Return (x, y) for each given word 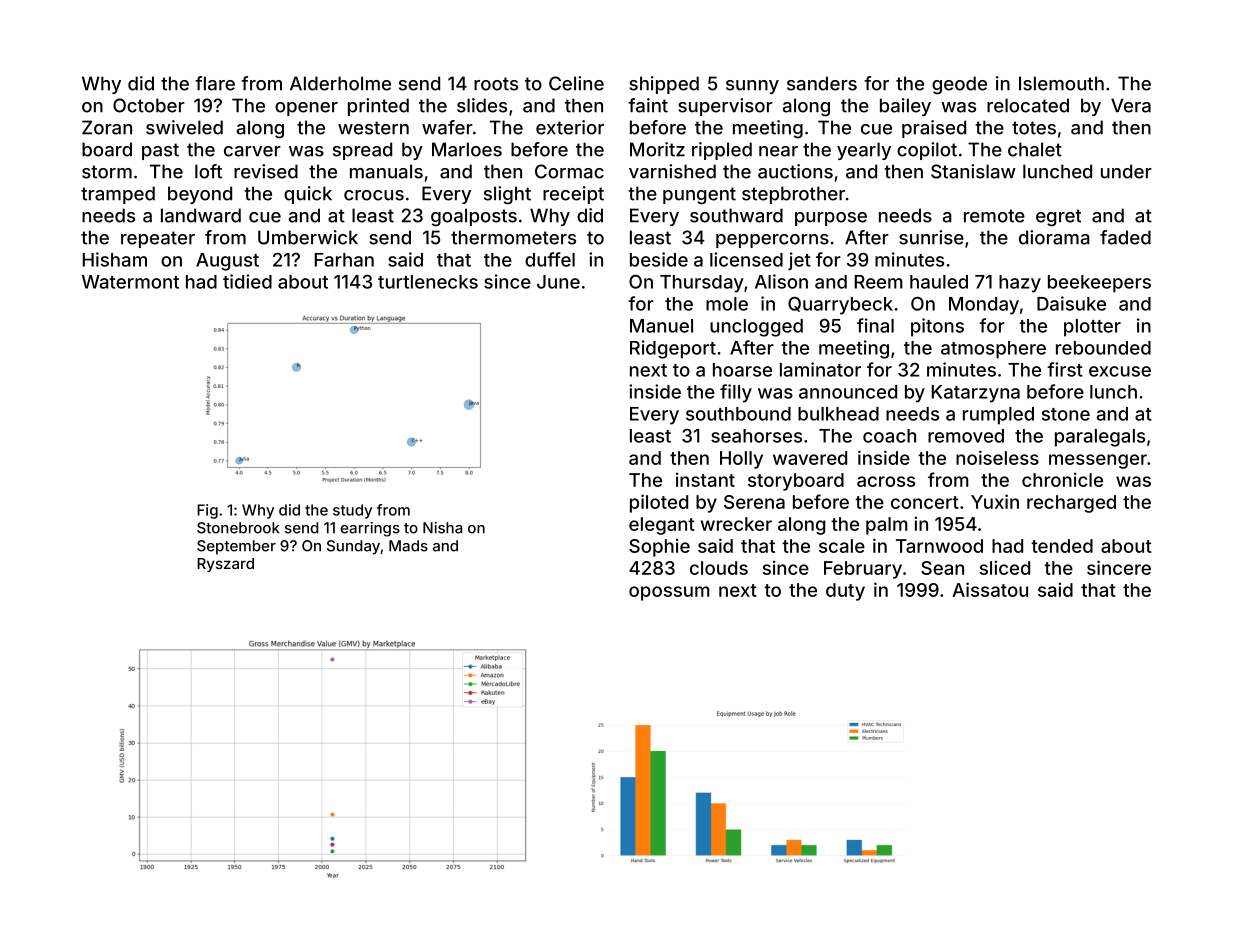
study (352, 511)
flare (215, 83)
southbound (738, 414)
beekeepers (1099, 284)
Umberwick (308, 237)
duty (845, 592)
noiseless (997, 457)
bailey (905, 107)
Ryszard (225, 565)
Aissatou (990, 589)
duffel (550, 259)
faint (648, 105)
